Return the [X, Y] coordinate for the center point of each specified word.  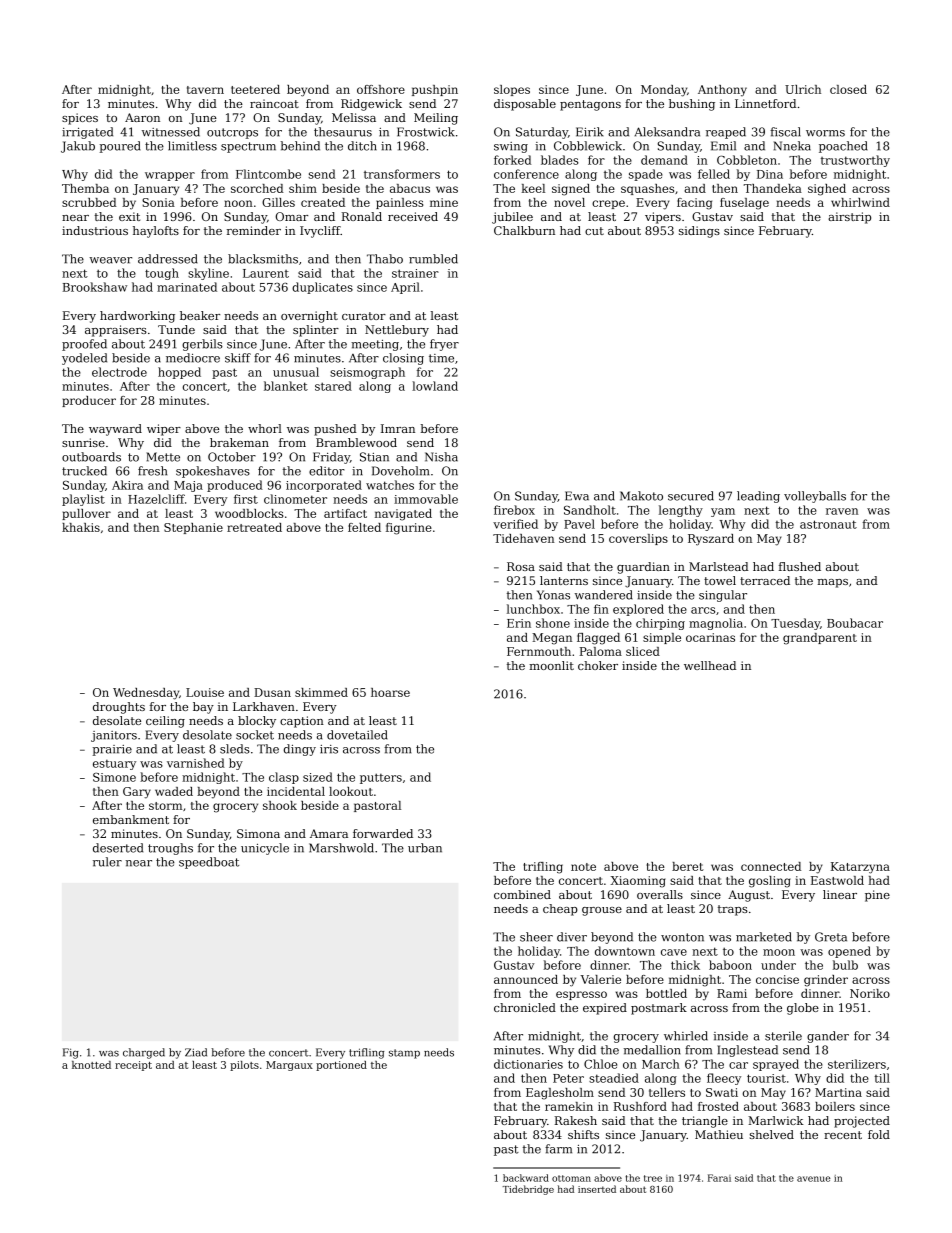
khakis [81, 527]
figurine [409, 529]
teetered [255, 89]
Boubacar [855, 623]
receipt [133, 1066]
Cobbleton [747, 160]
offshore [381, 89]
